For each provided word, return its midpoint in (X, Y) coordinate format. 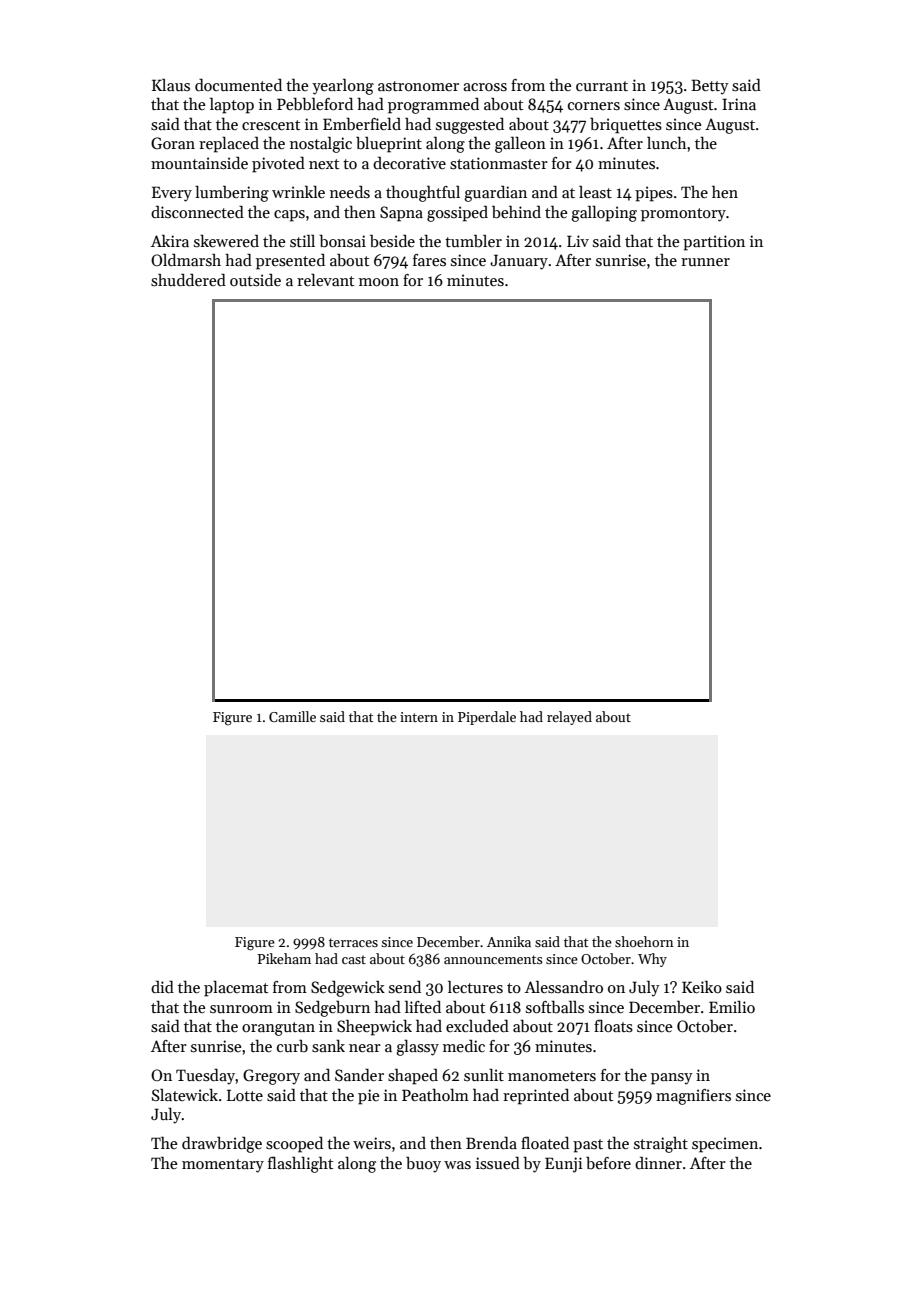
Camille (292, 716)
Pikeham (284, 958)
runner (705, 262)
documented (238, 84)
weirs (372, 1143)
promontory (683, 215)
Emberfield (362, 124)
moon (379, 282)
